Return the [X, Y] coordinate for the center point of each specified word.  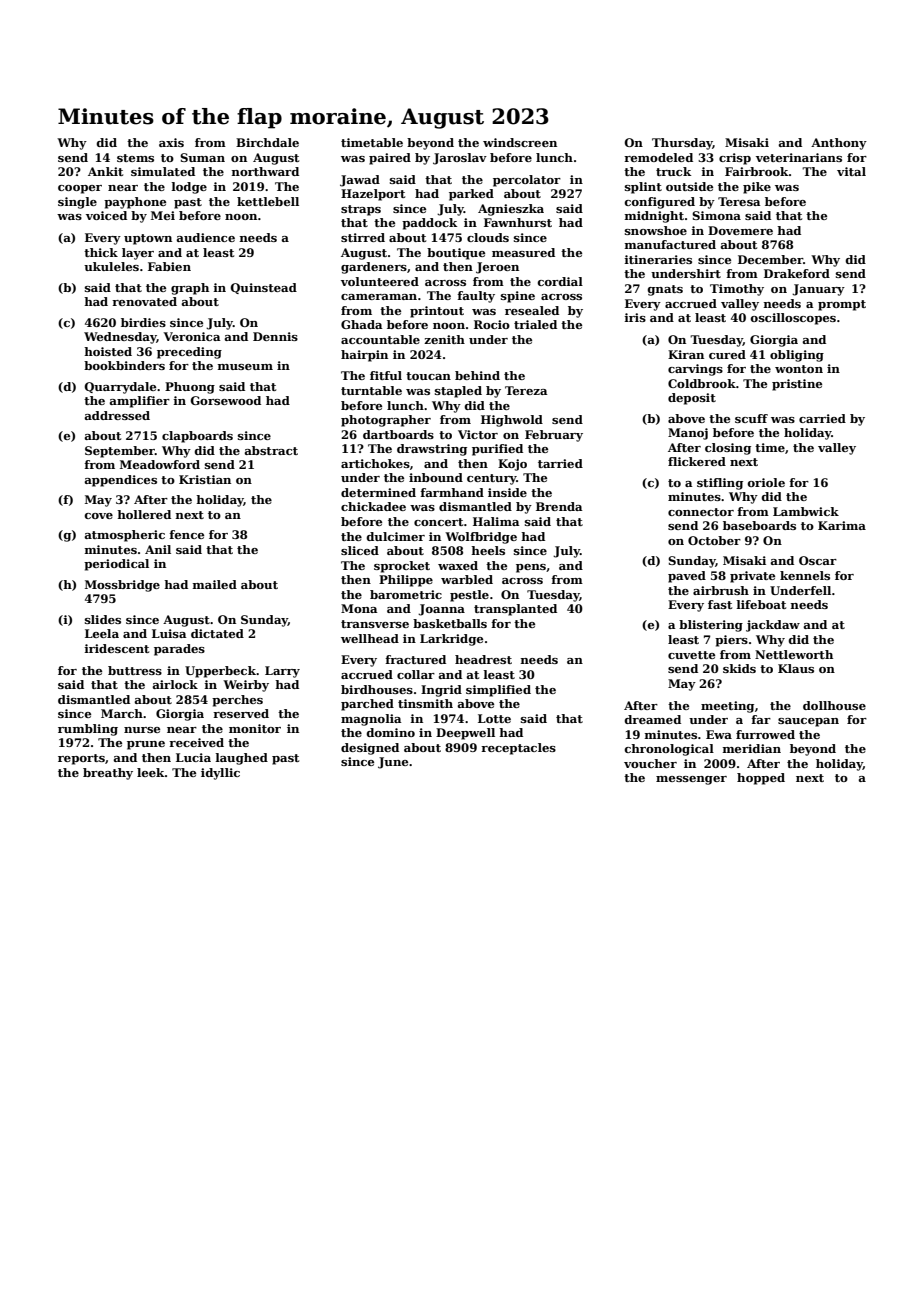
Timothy [737, 290]
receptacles [518, 749]
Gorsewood [225, 400]
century [492, 479]
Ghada [362, 324]
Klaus [796, 668]
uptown [148, 239]
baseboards [759, 525]
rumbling [88, 730]
